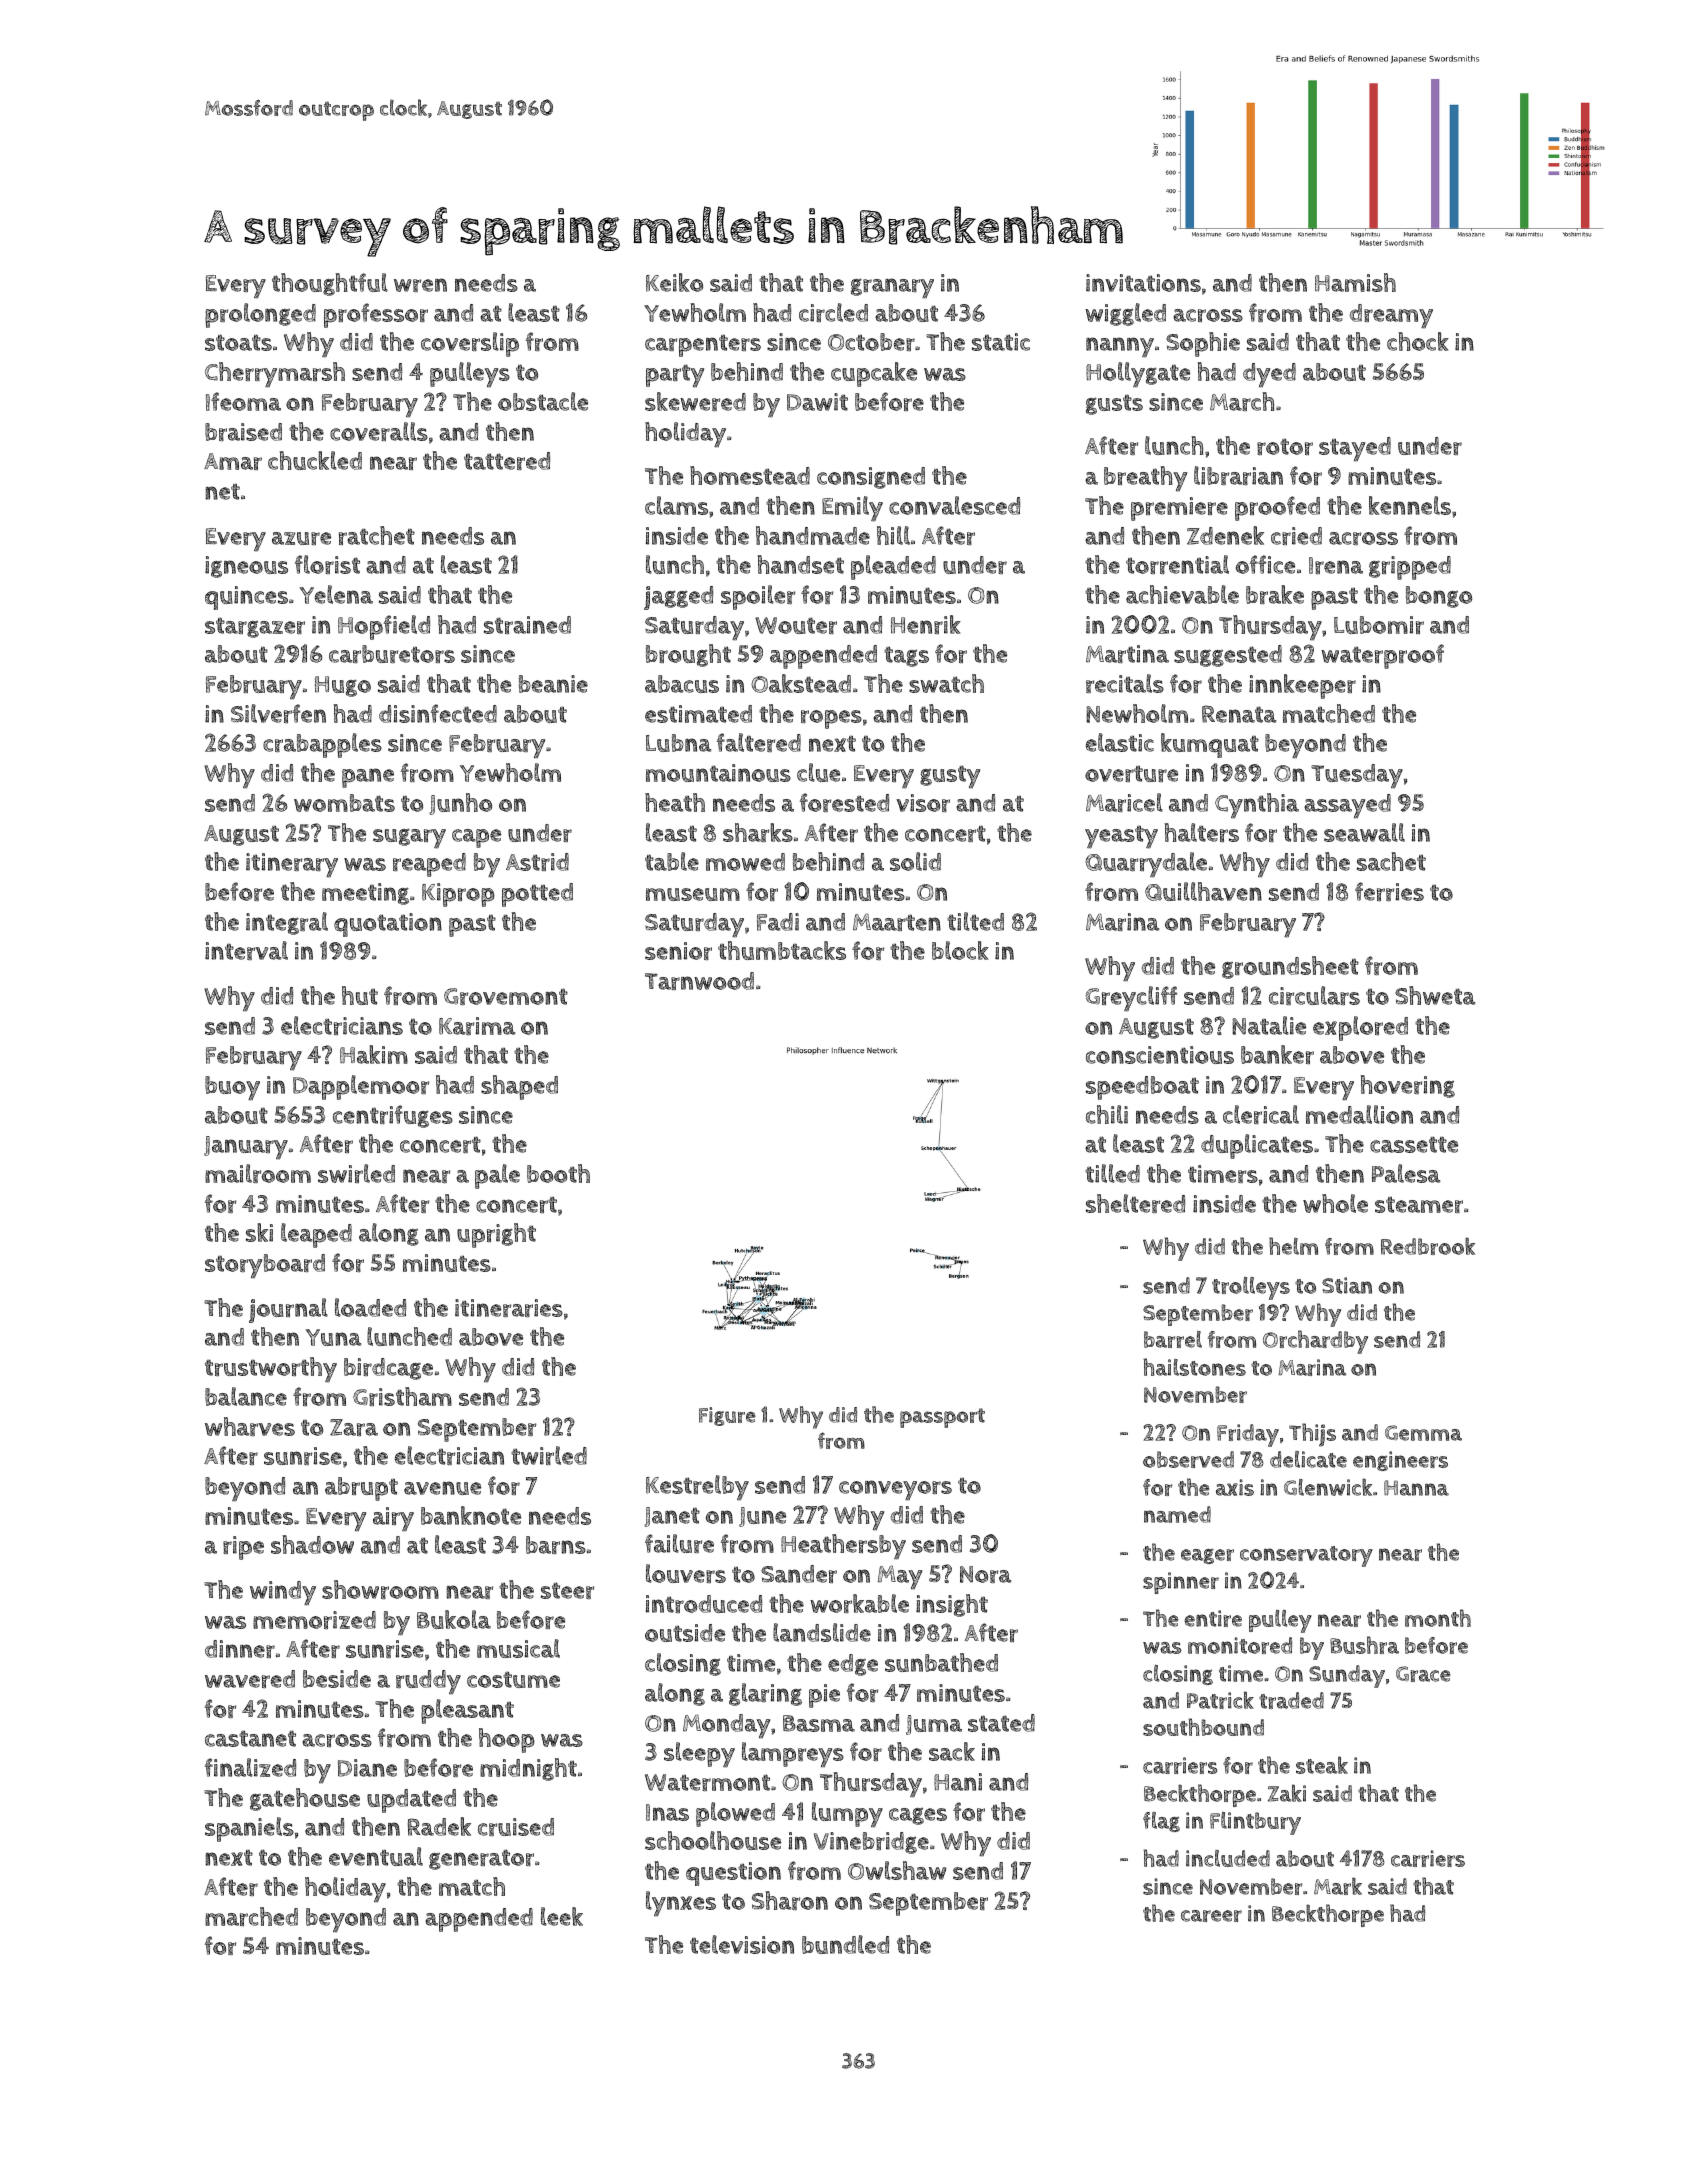 Image resolution: width=1683 pixels, height=2178 pixels. I want to click on wharves, so click(250, 1426).
